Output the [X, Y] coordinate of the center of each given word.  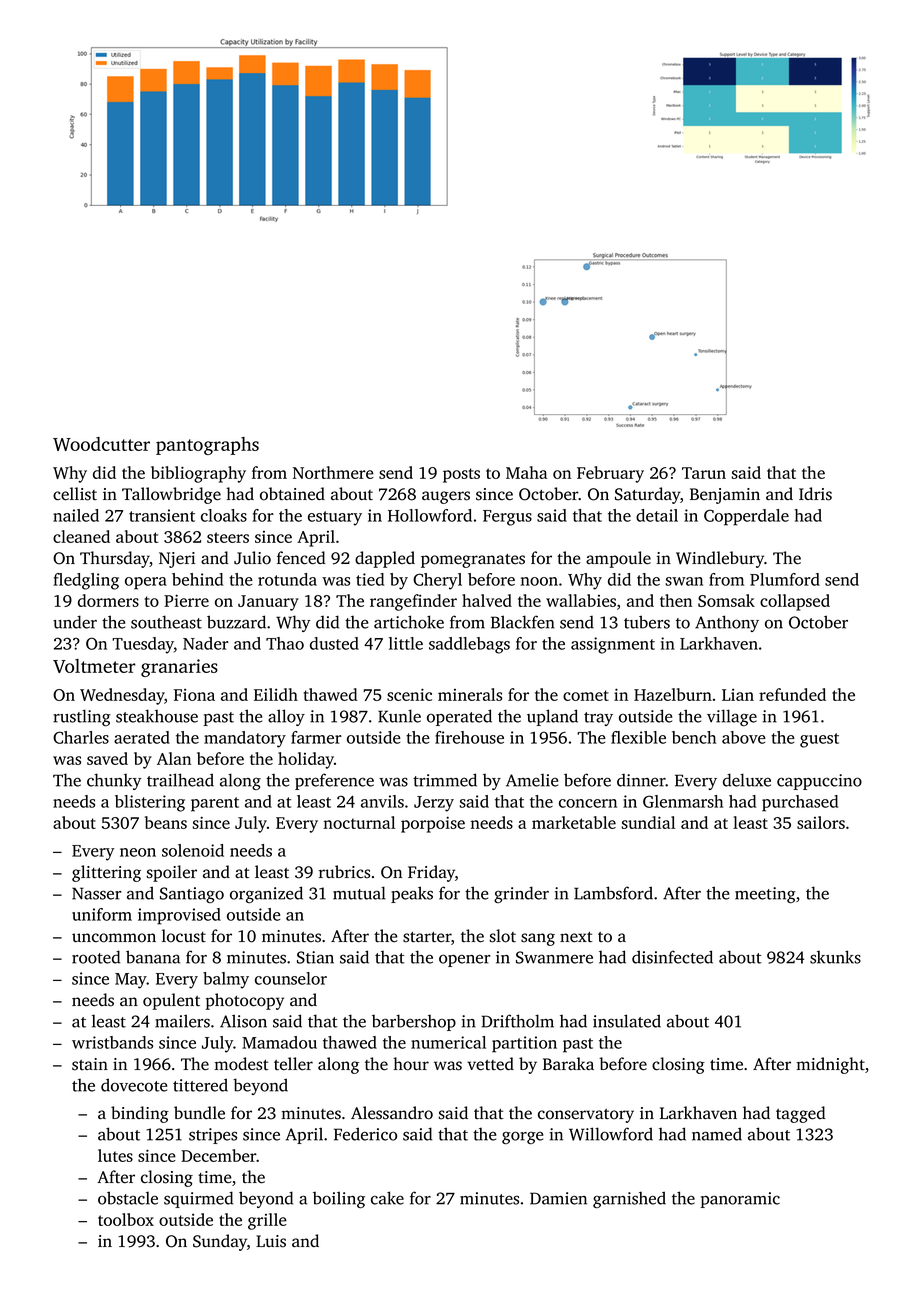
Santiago [192, 895]
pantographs [207, 446]
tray [598, 719]
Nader [206, 643]
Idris [815, 494]
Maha [527, 472]
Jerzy [434, 804]
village [732, 717]
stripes [213, 1136]
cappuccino [819, 782]
